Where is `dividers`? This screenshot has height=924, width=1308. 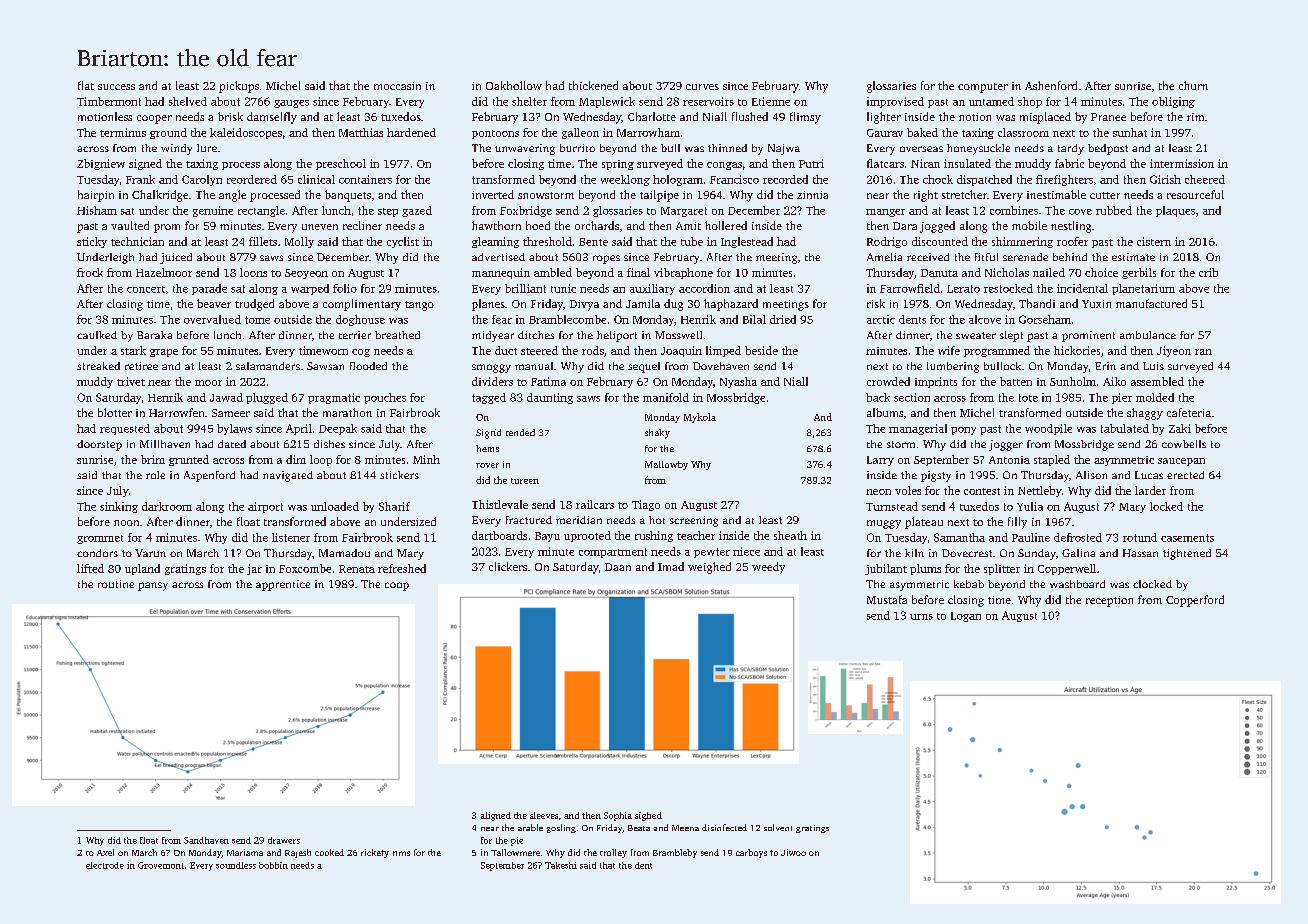 dividers is located at coordinates (492, 381).
